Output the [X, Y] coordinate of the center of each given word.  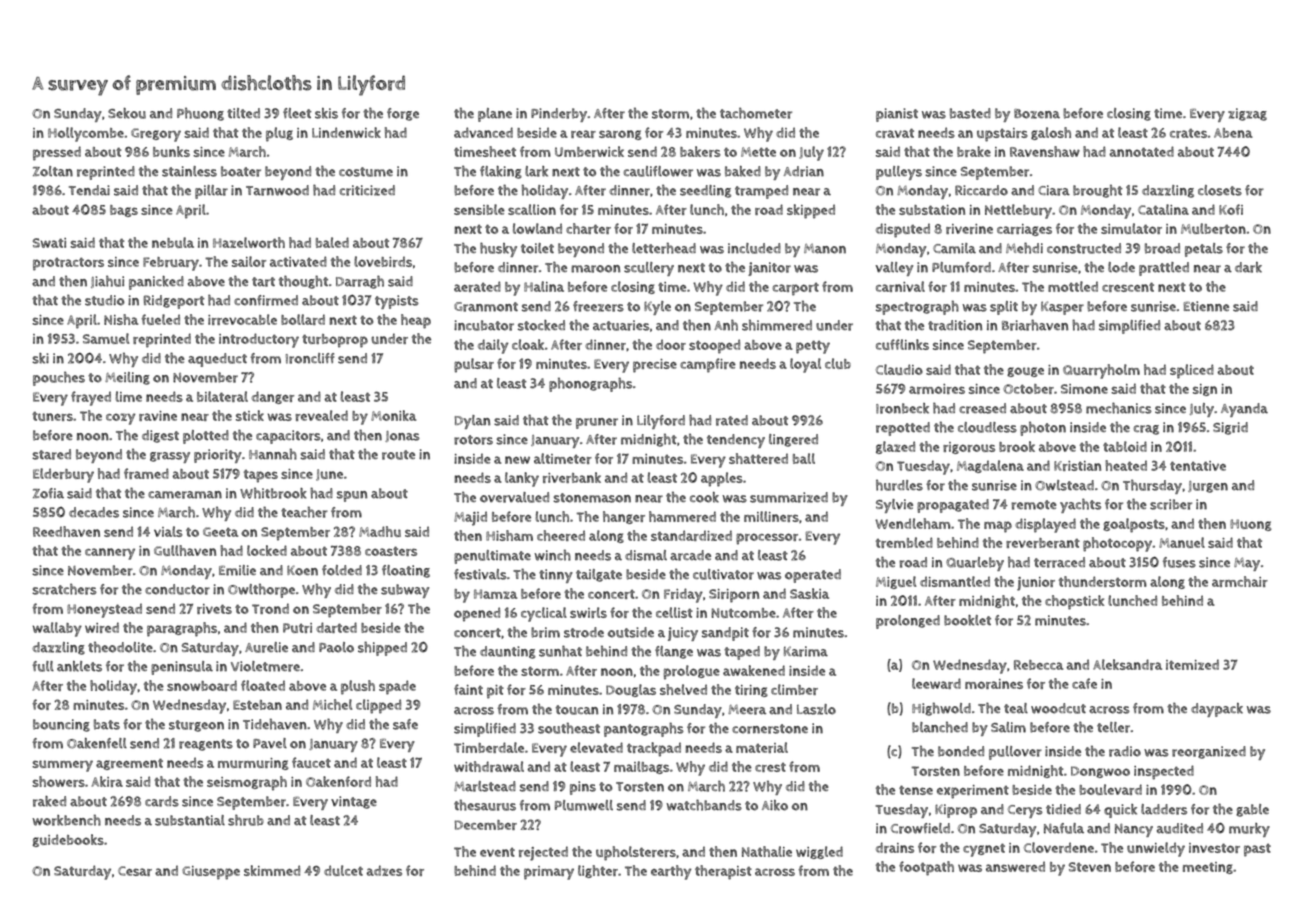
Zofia [48, 493]
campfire [708, 365]
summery [62, 766]
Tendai [89, 190]
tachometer [756, 113]
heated [1126, 465]
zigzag [1247, 114]
